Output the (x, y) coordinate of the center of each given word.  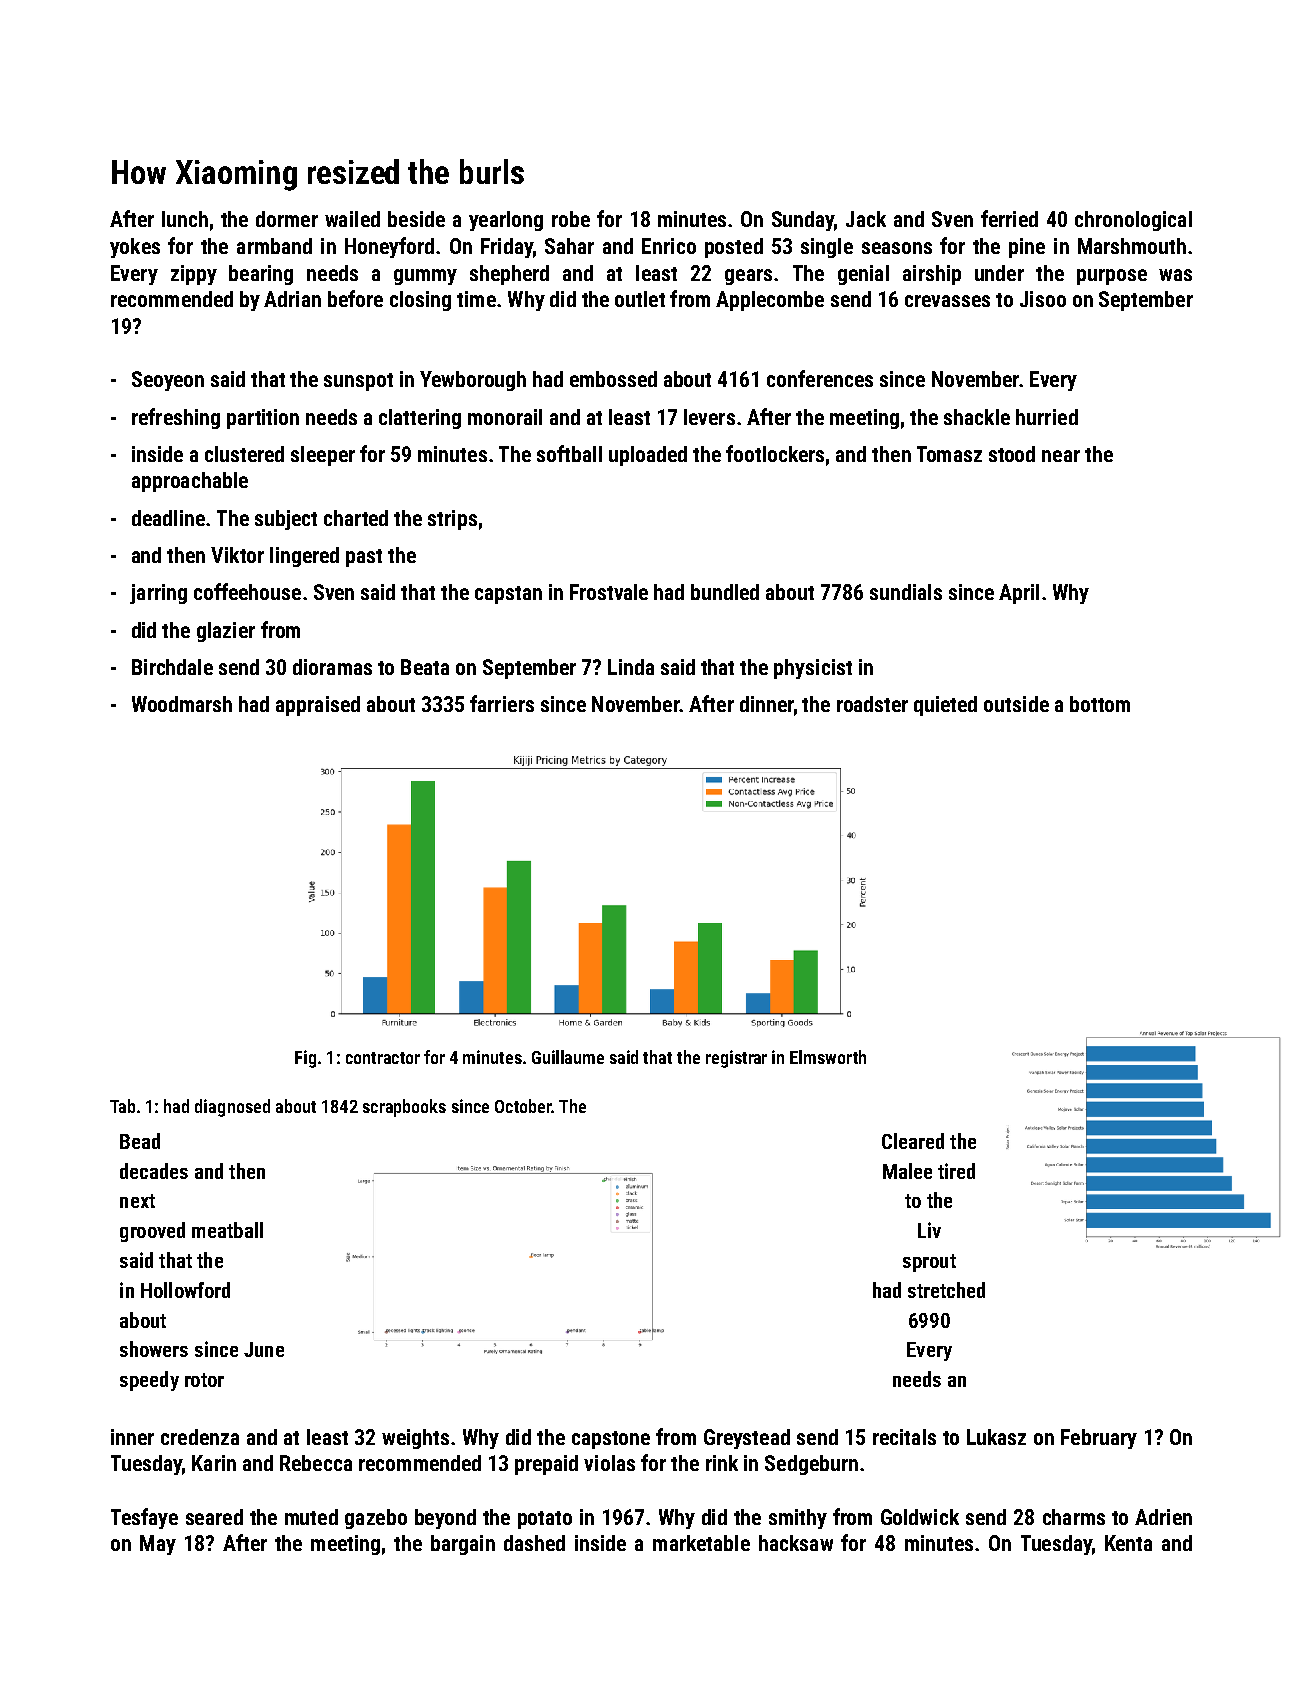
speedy (149, 1381)
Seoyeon (168, 381)
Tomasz (949, 454)
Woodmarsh (182, 704)
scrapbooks (404, 1108)
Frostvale (609, 592)
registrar (736, 1059)
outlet (640, 299)
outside (1016, 704)
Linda (631, 667)
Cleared (913, 1141)
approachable (190, 482)
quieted (945, 706)
